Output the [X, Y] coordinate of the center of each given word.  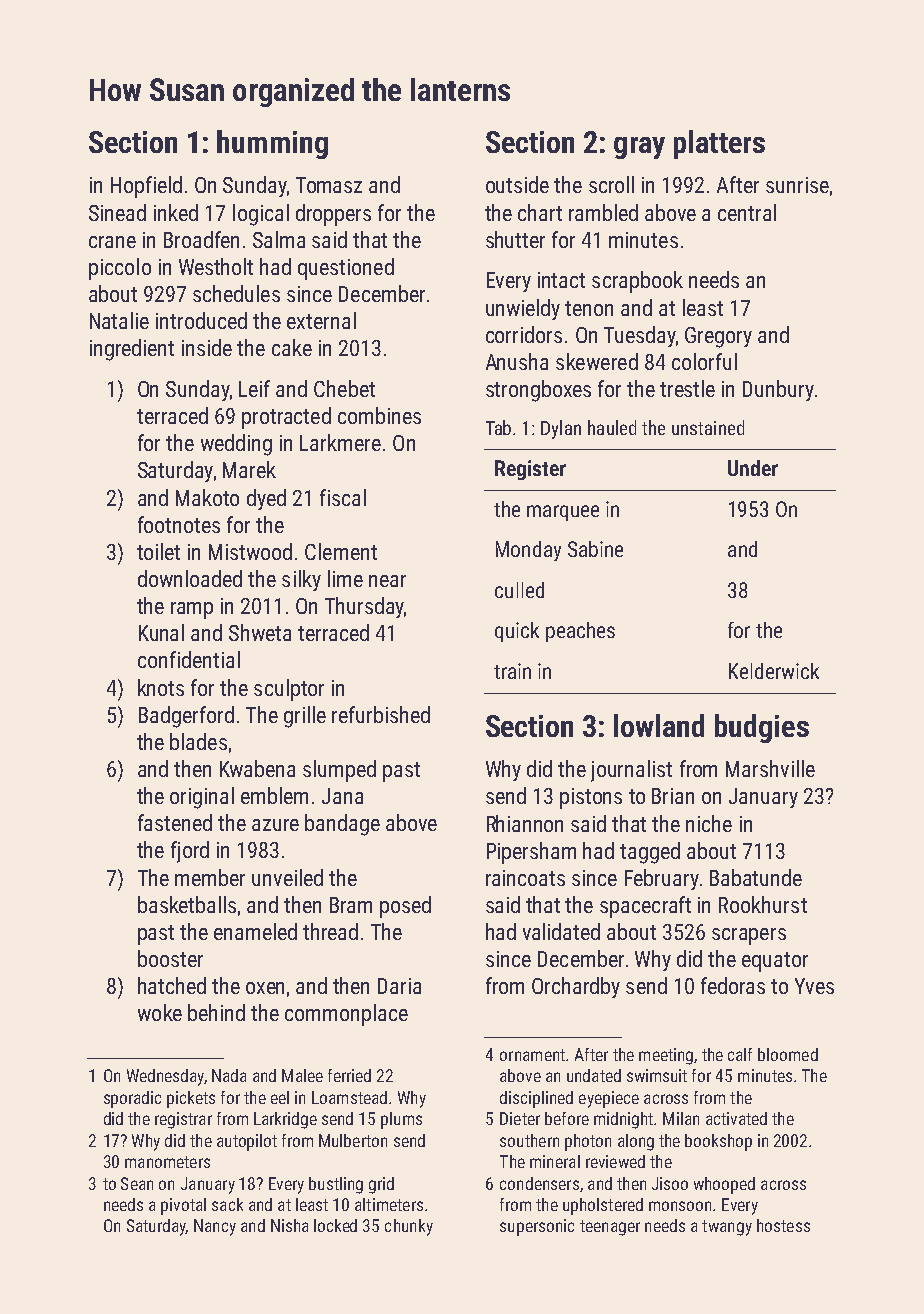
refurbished [381, 714]
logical [261, 215]
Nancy [215, 1227]
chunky [409, 1227]
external [321, 320]
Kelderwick [774, 671]
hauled [612, 427]
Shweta [260, 632]
